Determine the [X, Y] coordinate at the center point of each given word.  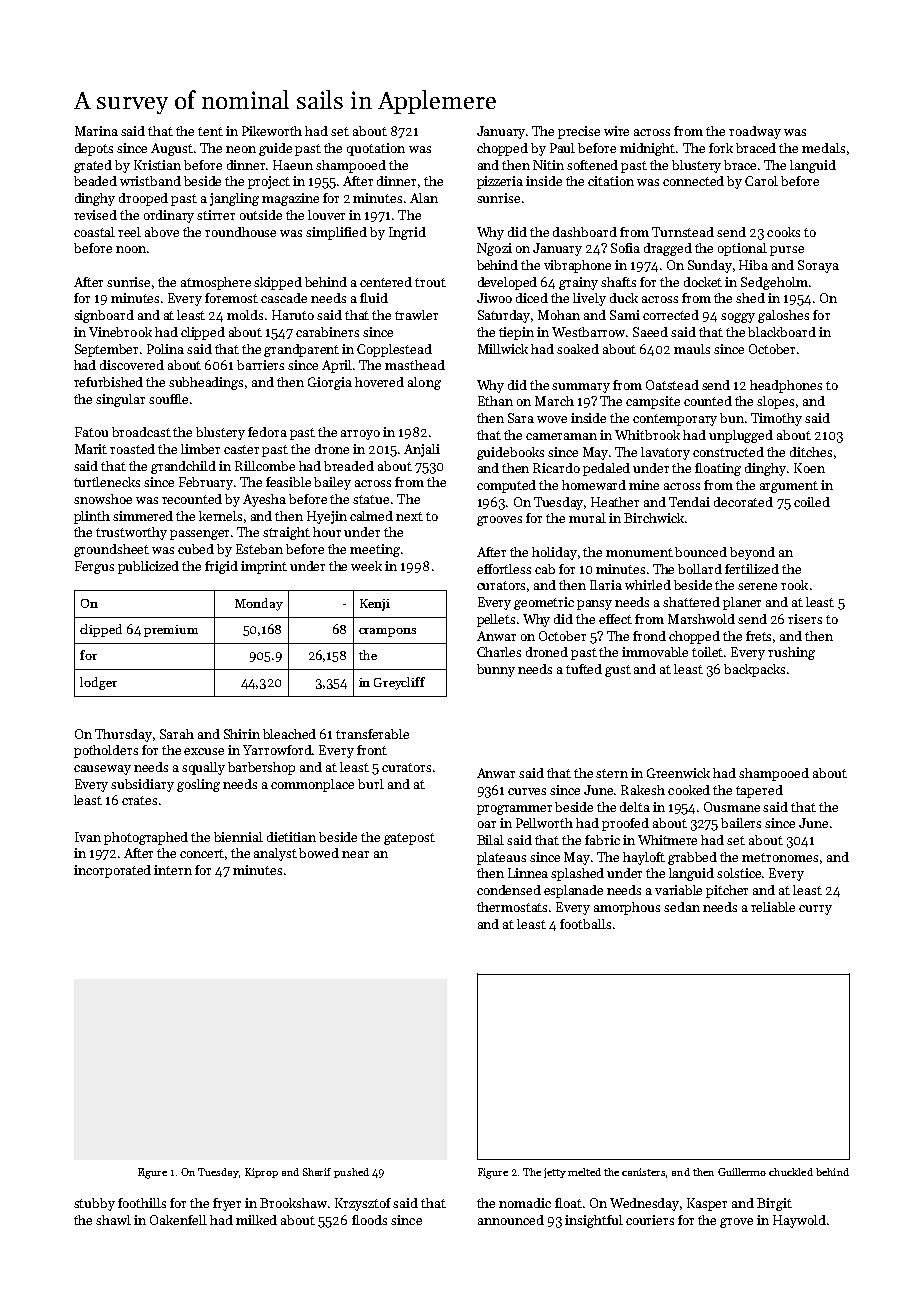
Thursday [123, 735]
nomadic [525, 1203]
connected [693, 181]
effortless [504, 569]
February [206, 483]
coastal [94, 232]
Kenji [375, 605]
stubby [94, 1204]
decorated [743, 502]
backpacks [754, 670]
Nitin [548, 165]
